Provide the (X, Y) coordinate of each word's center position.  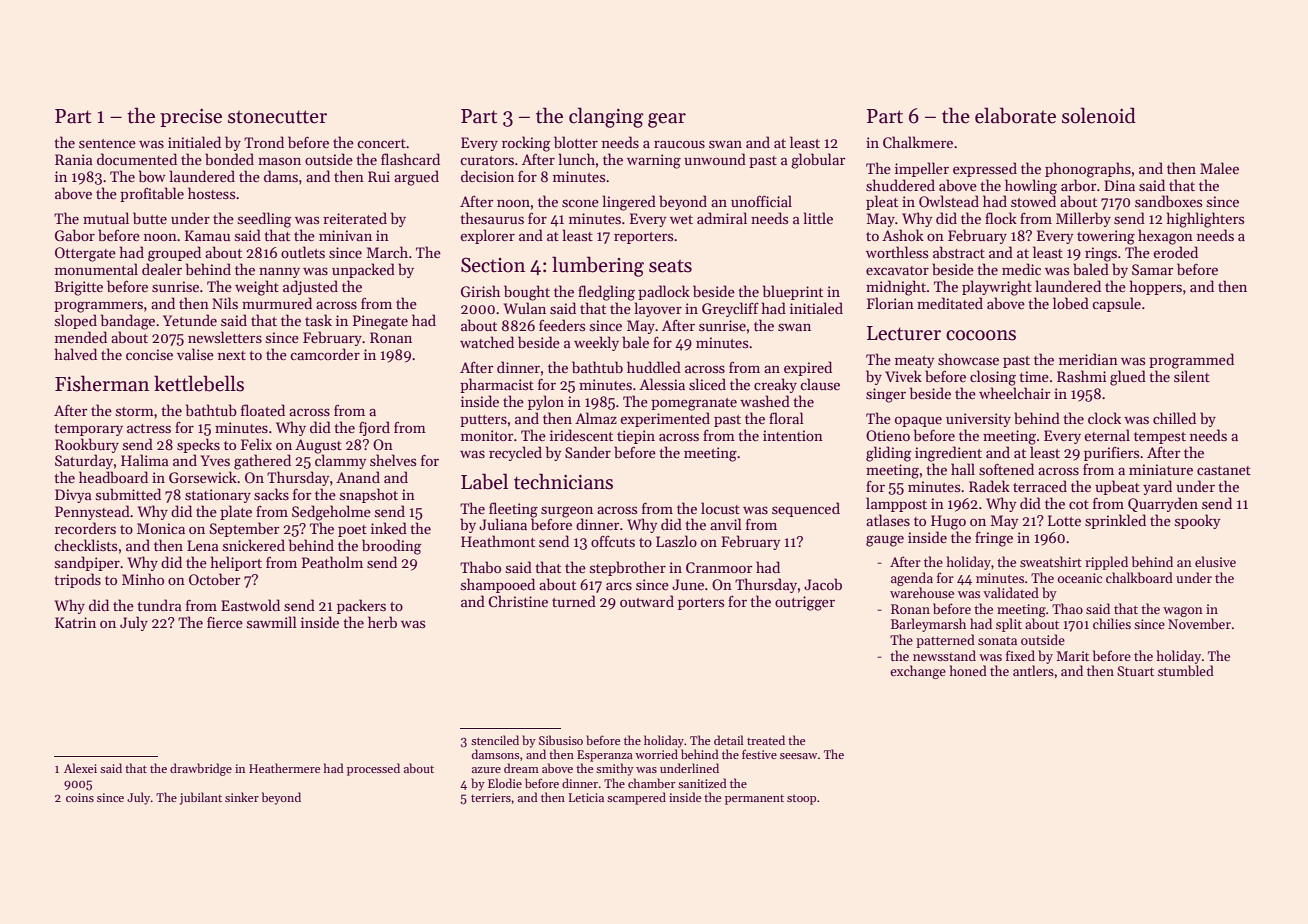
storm (135, 411)
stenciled (495, 740)
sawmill (272, 622)
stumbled (1186, 670)
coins (80, 797)
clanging (606, 117)
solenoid (1099, 115)
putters (483, 421)
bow (152, 176)
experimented (665, 419)
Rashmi (1081, 376)
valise (195, 354)
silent (1192, 376)
